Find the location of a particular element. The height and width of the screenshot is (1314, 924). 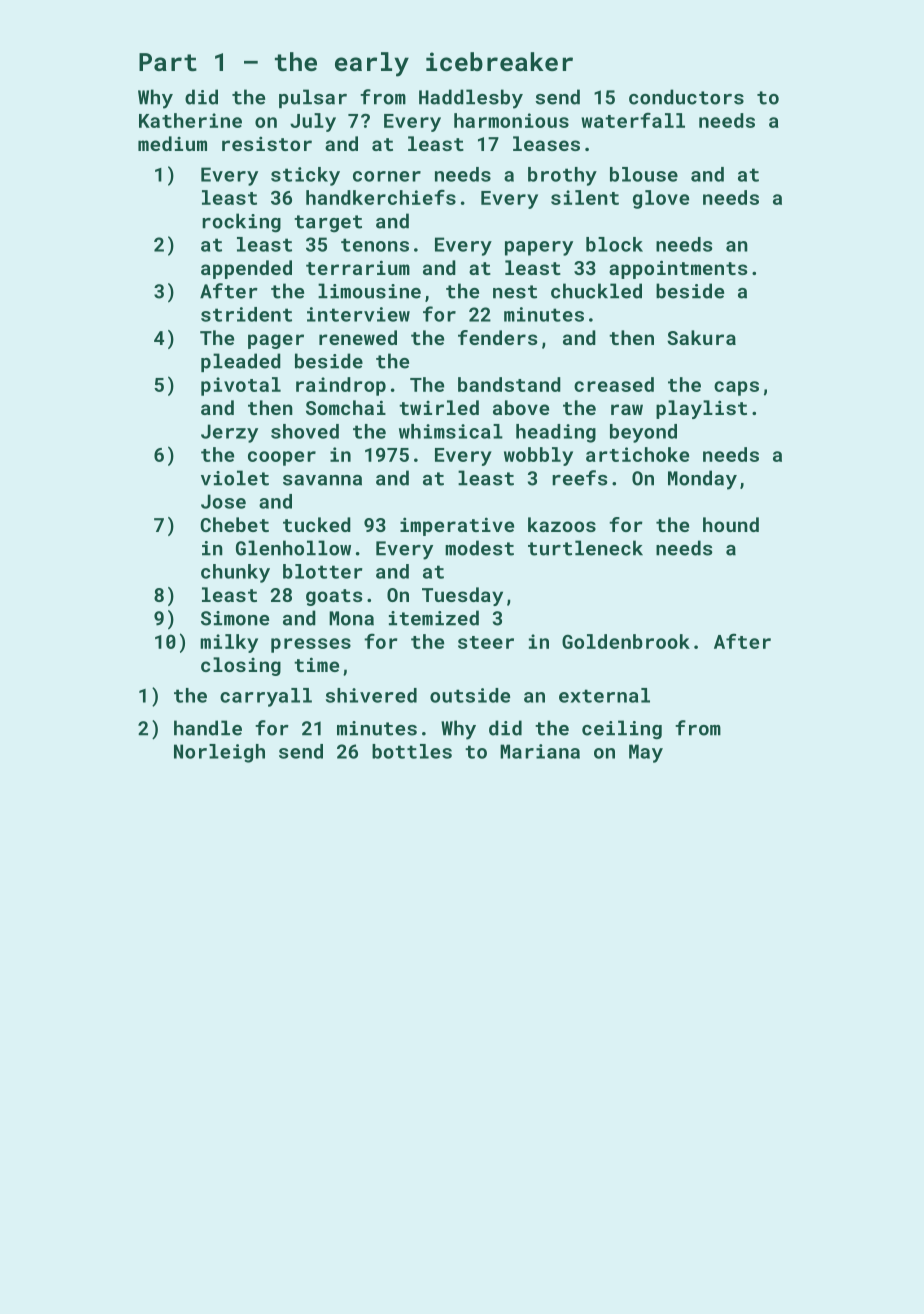

handle is located at coordinates (208, 728).
